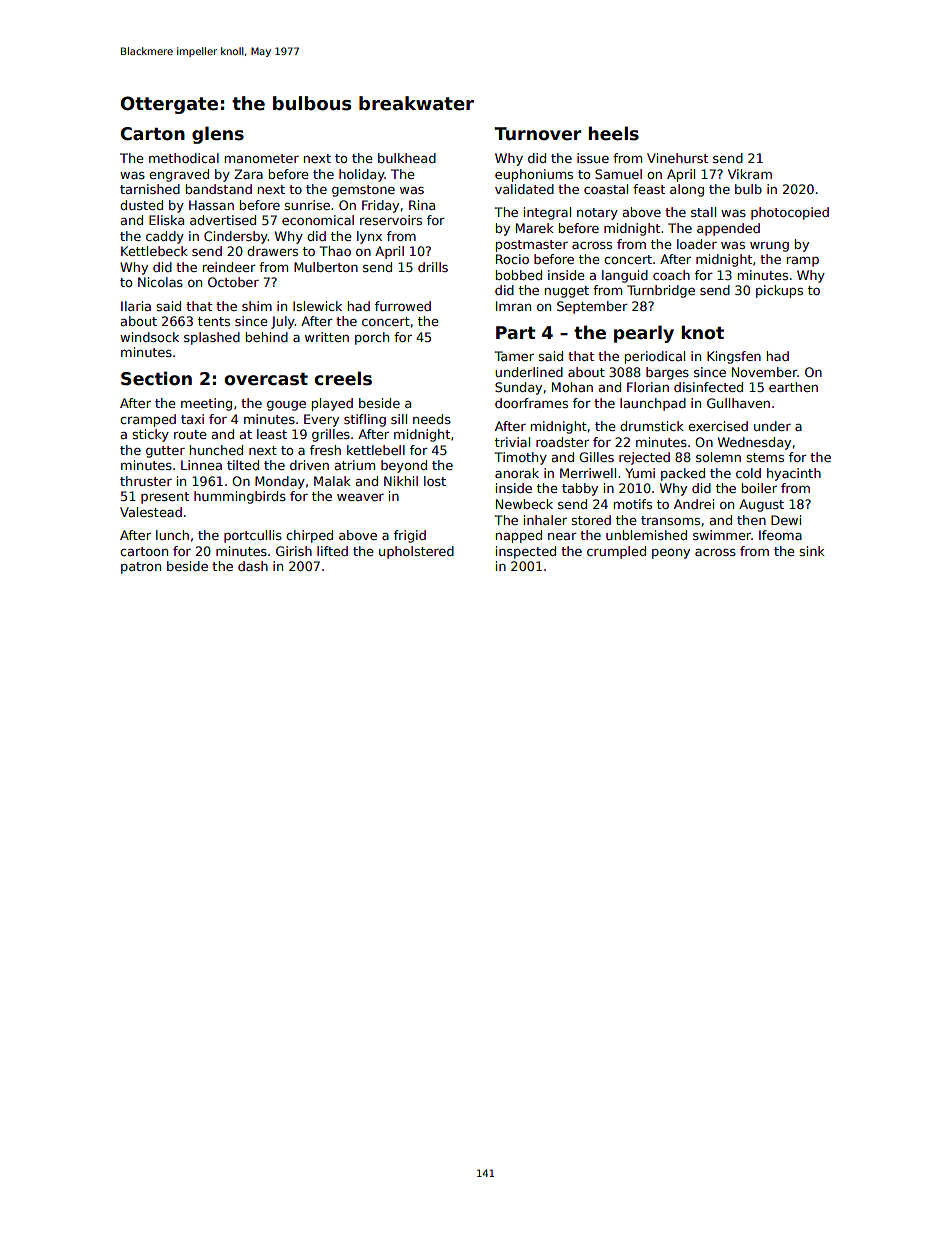  Describe the element at coordinates (702, 332) in the page. I see `knot` at that location.
